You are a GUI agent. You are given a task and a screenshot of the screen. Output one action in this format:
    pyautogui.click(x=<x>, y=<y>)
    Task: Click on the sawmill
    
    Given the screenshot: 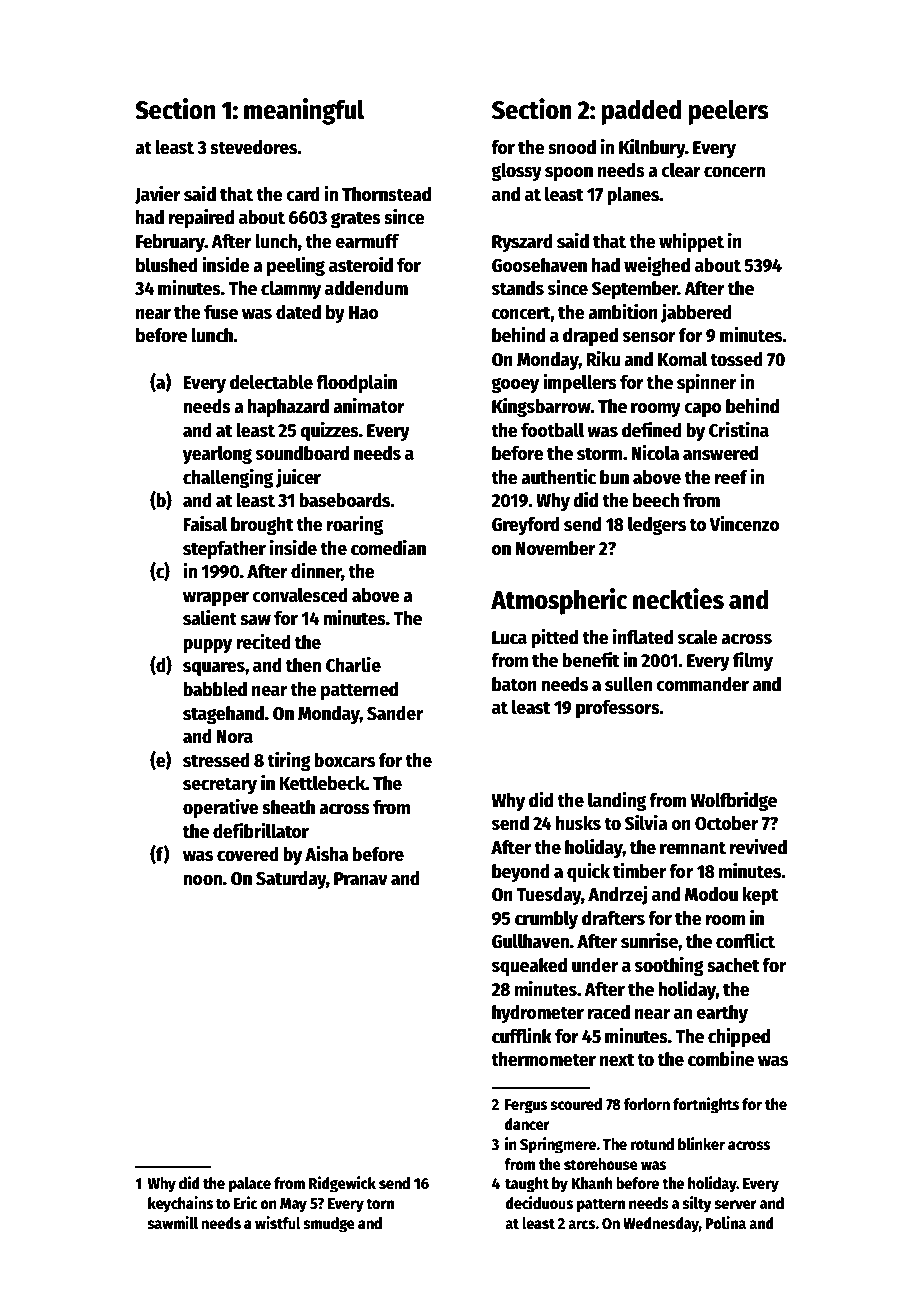 What is the action you would take?
    pyautogui.click(x=173, y=1222)
